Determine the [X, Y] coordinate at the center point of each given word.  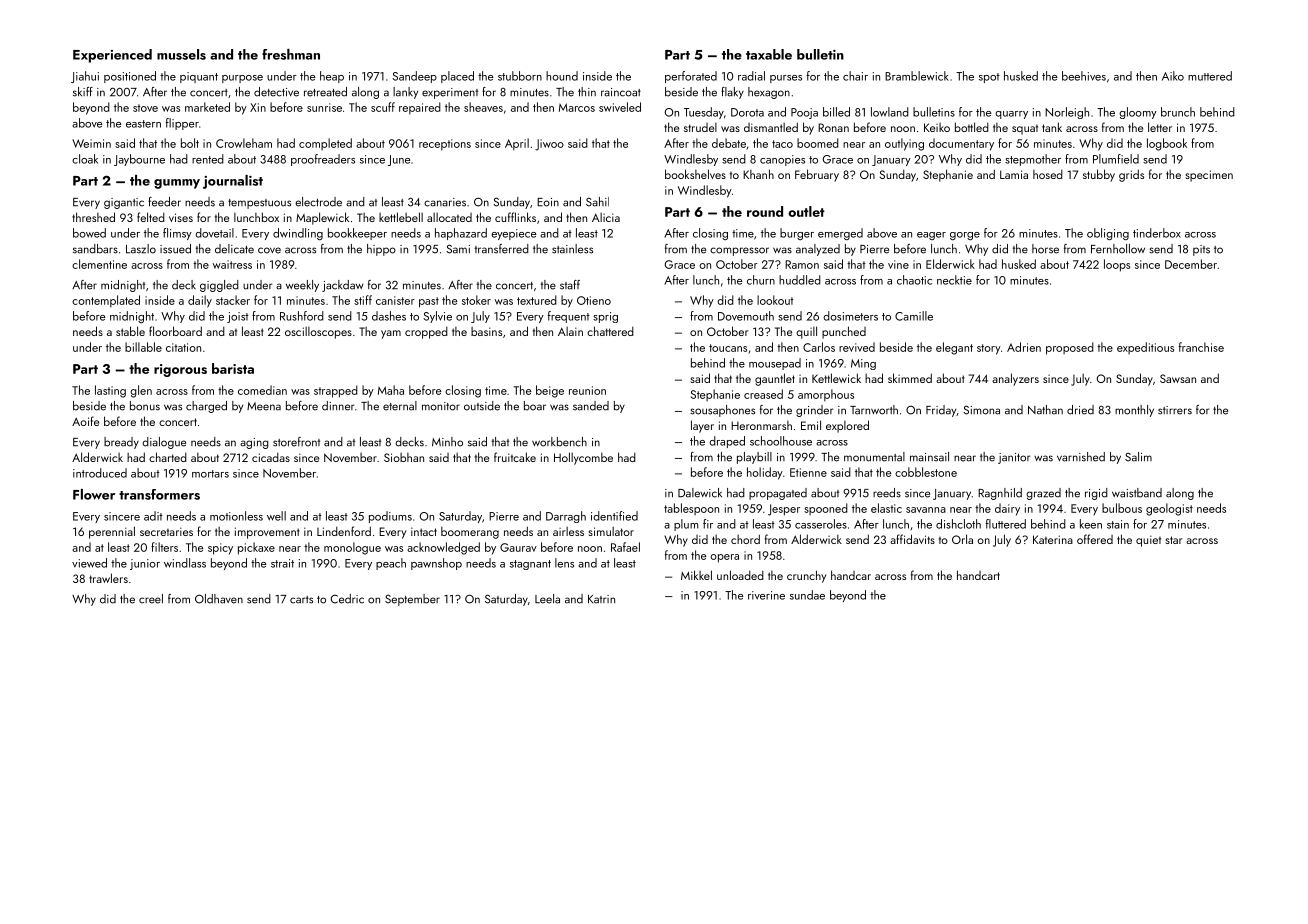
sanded [591, 406]
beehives [1084, 76]
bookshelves [695, 174]
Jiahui [85, 77]
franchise [1201, 347]
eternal [400, 406]
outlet [806, 211]
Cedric [347, 599]
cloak [85, 159]
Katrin [601, 599]
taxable [769, 54]
